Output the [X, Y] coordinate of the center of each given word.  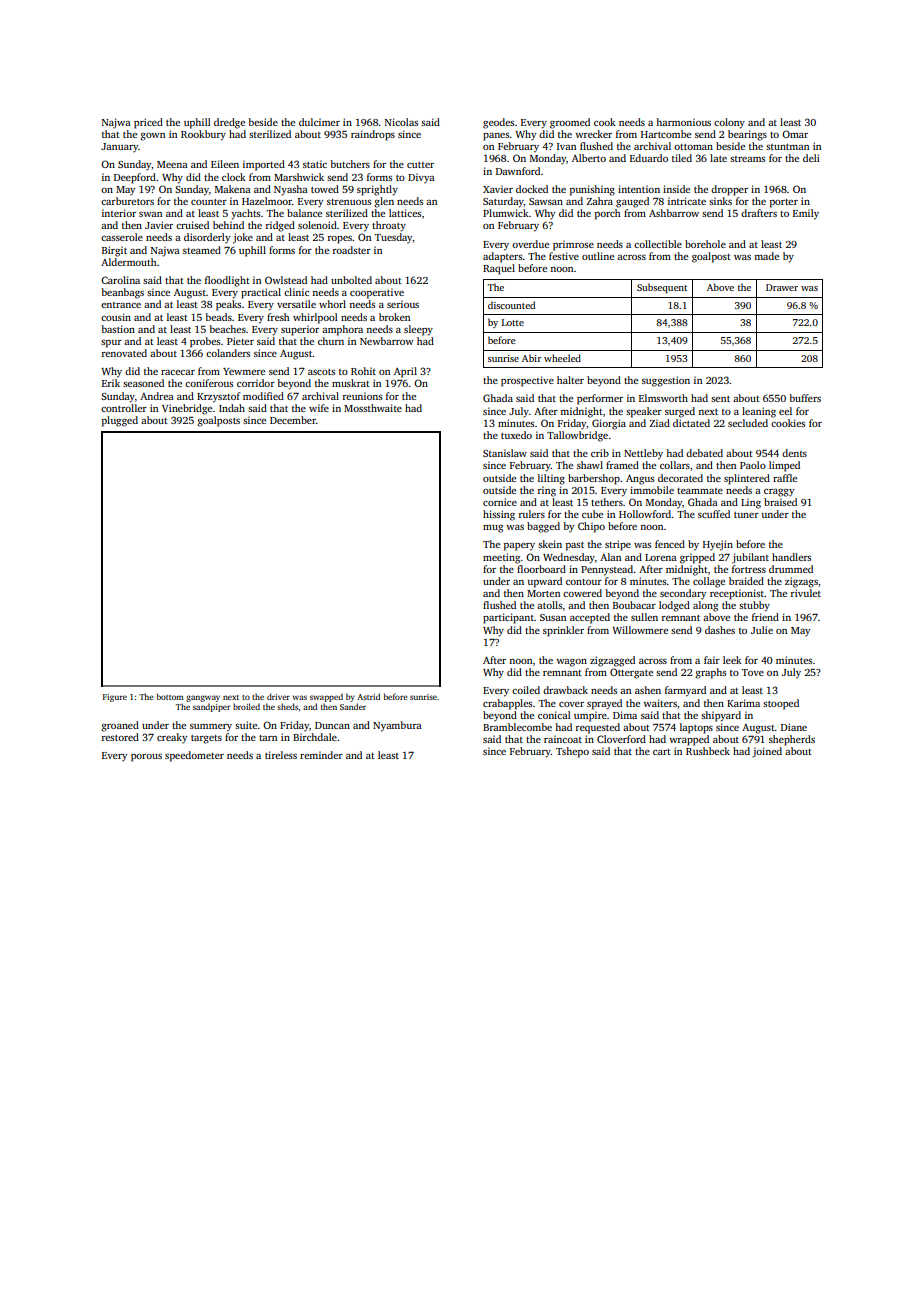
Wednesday [569, 558]
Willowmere [640, 630]
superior [300, 330]
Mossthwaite [373, 408]
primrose [573, 245]
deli [811, 158]
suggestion [666, 381]
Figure [115, 698]
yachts [245, 214]
